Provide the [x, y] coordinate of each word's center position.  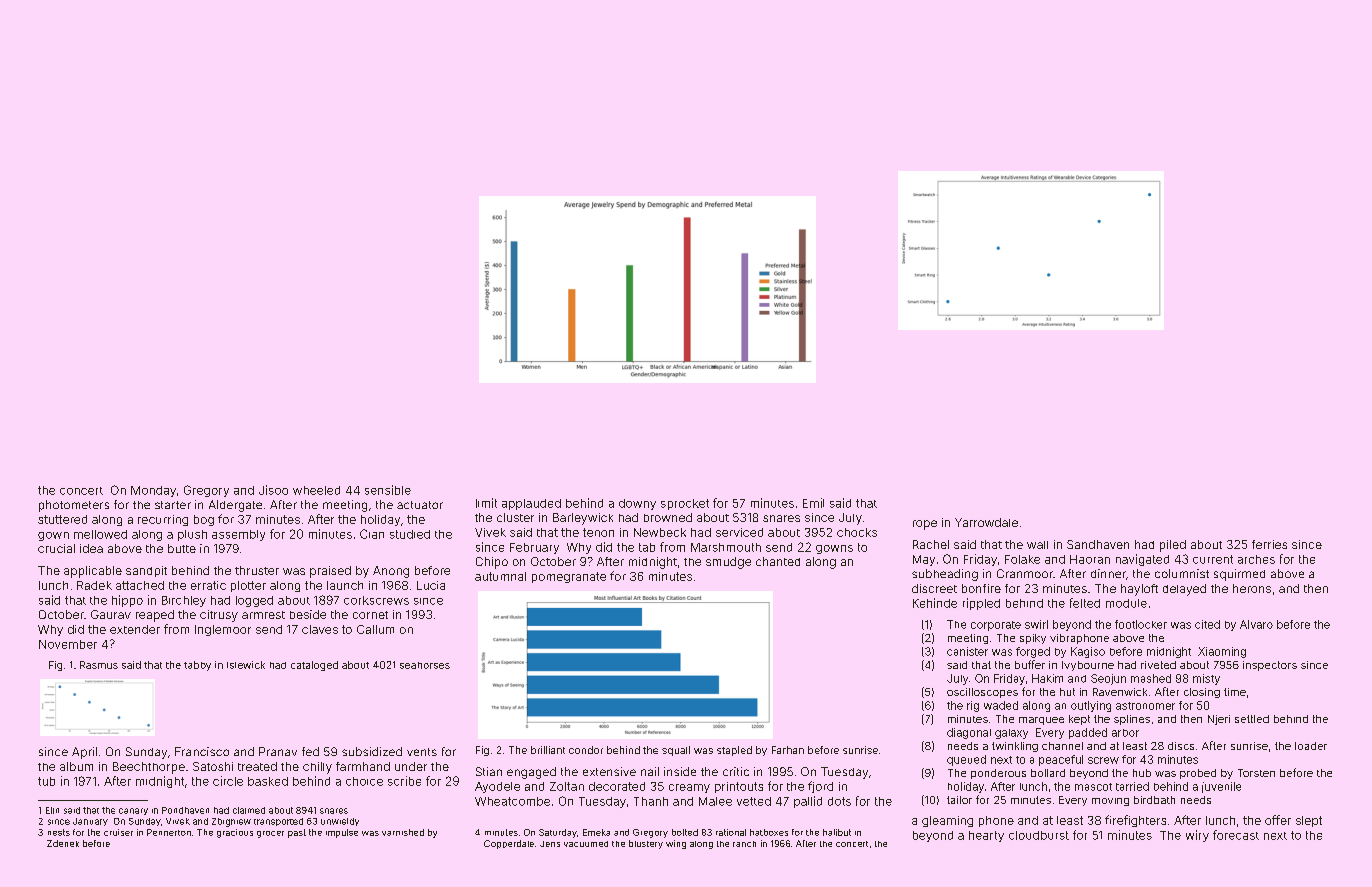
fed [310, 751]
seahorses [425, 665]
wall [1037, 545]
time [1235, 692]
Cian [372, 534]
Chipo [492, 563]
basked [268, 781]
